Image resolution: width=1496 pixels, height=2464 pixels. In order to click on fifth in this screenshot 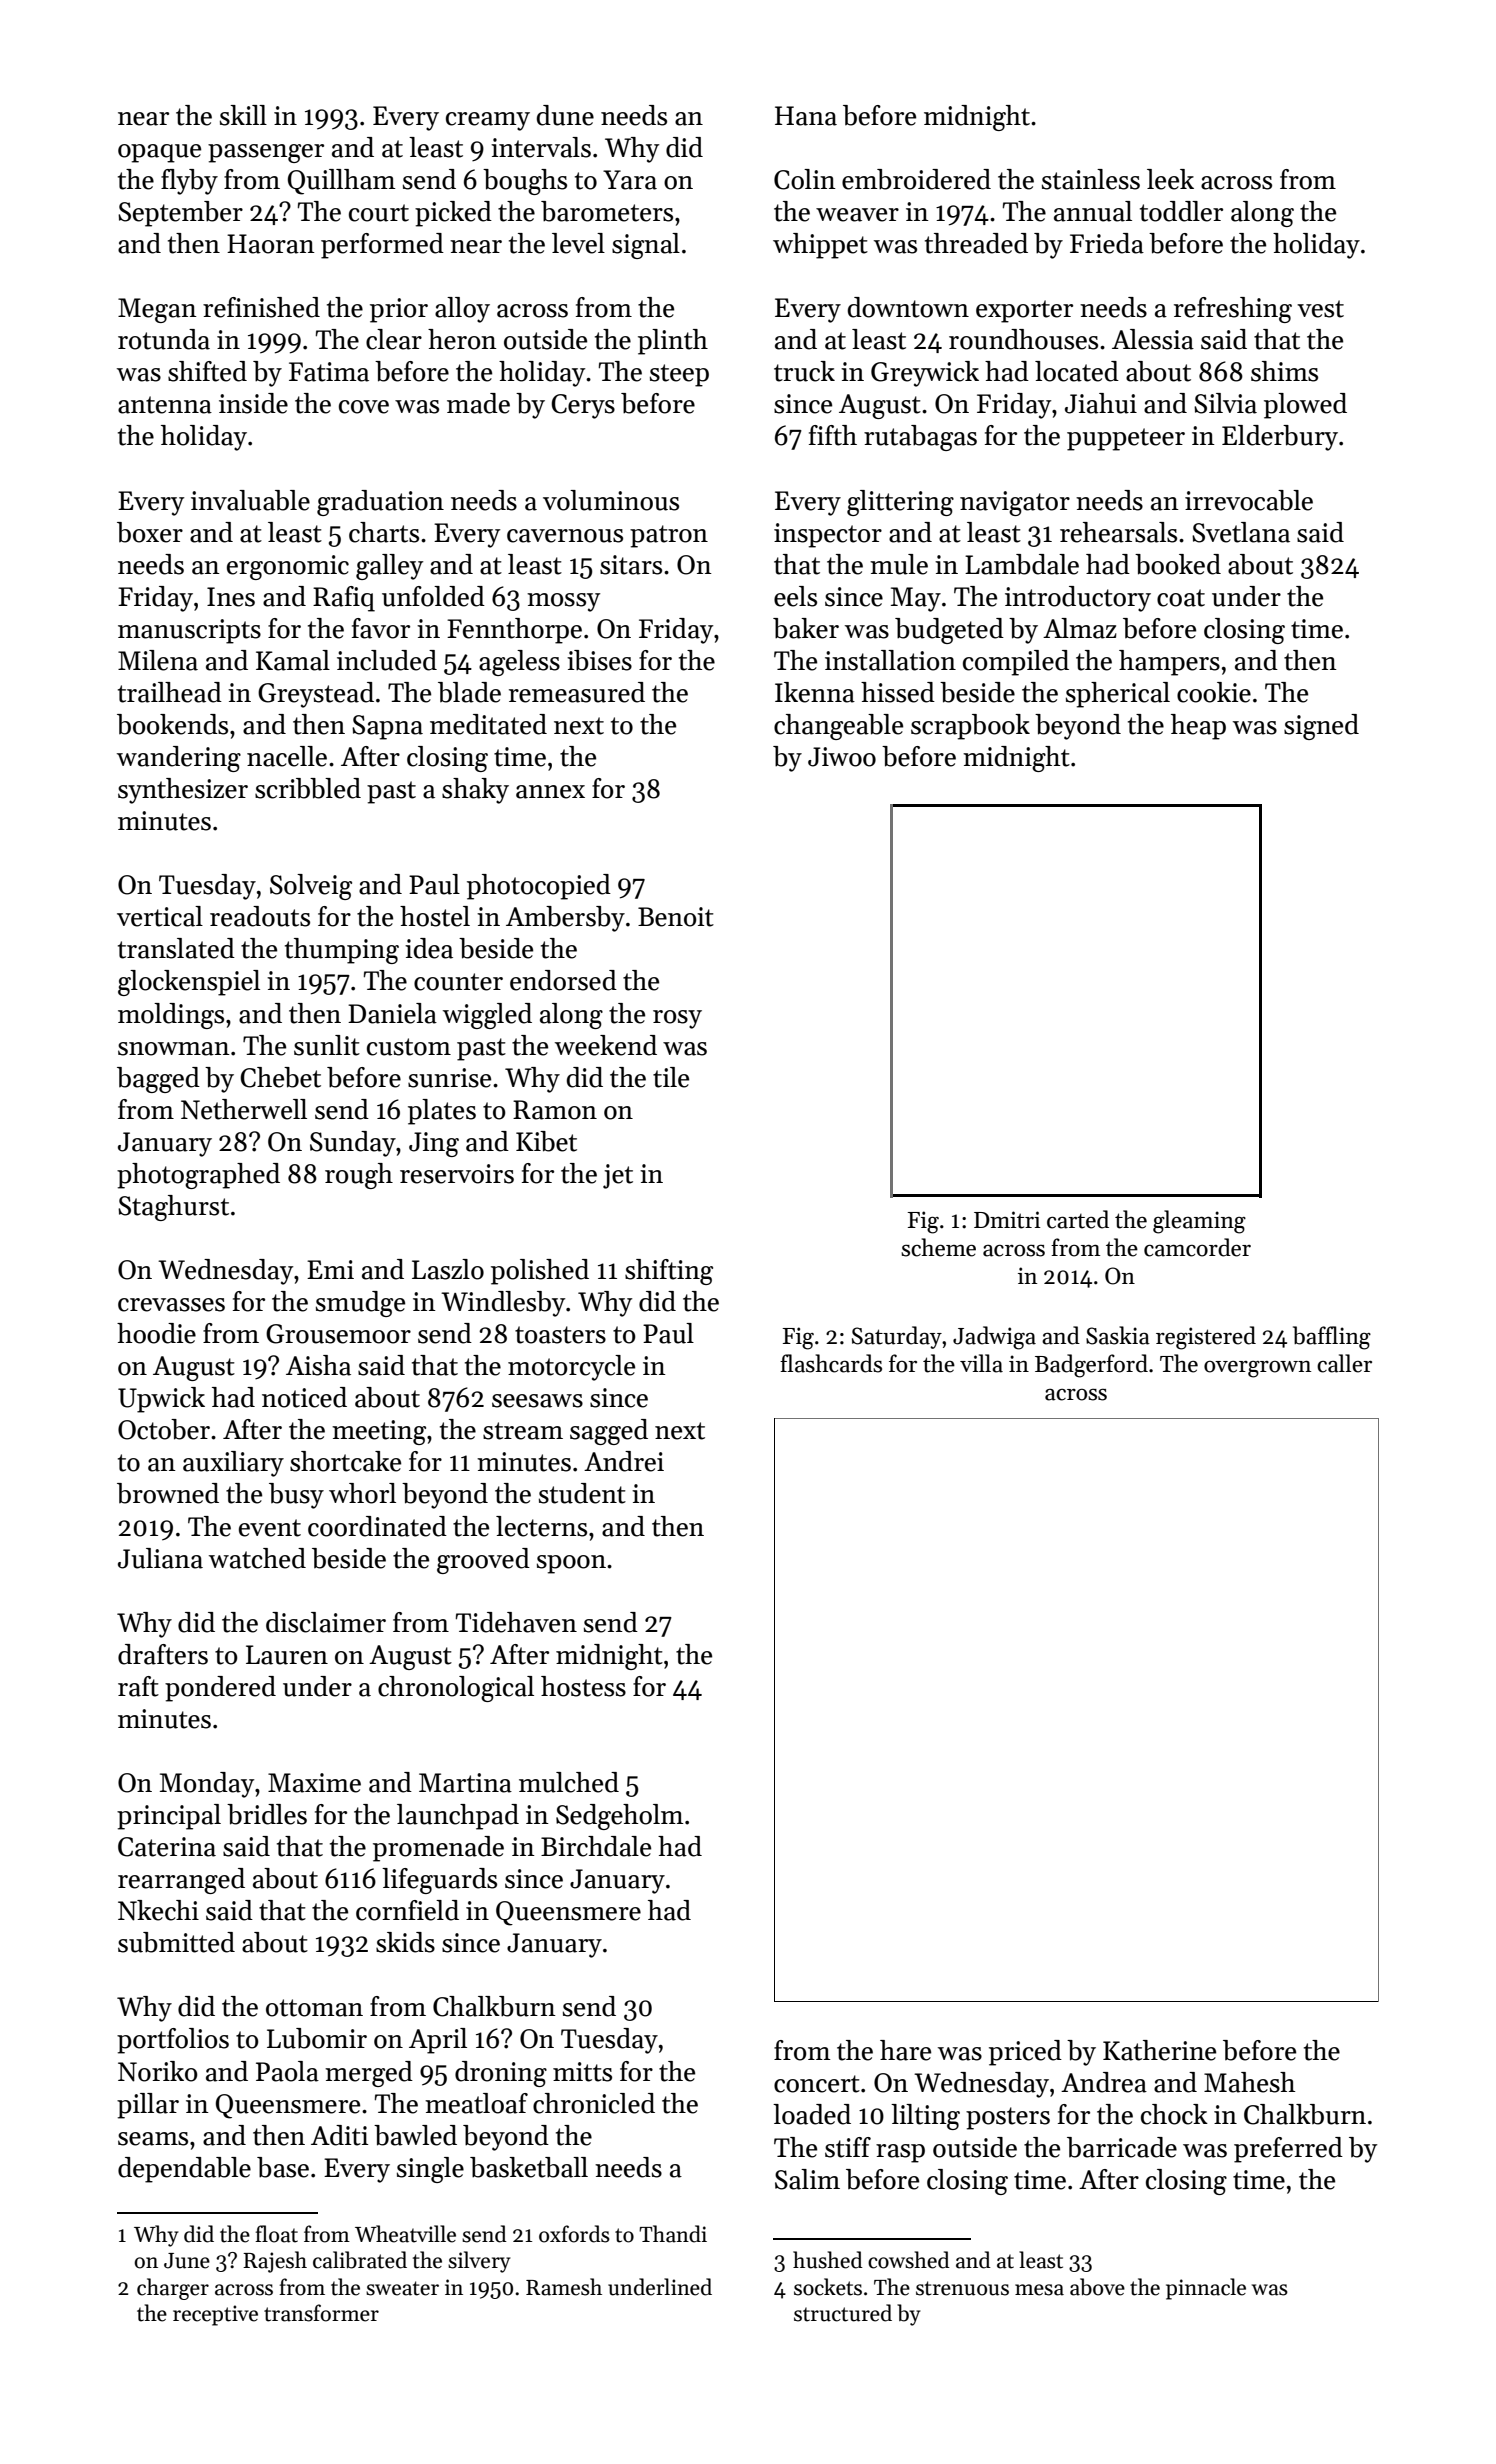, I will do `click(833, 435)`.
